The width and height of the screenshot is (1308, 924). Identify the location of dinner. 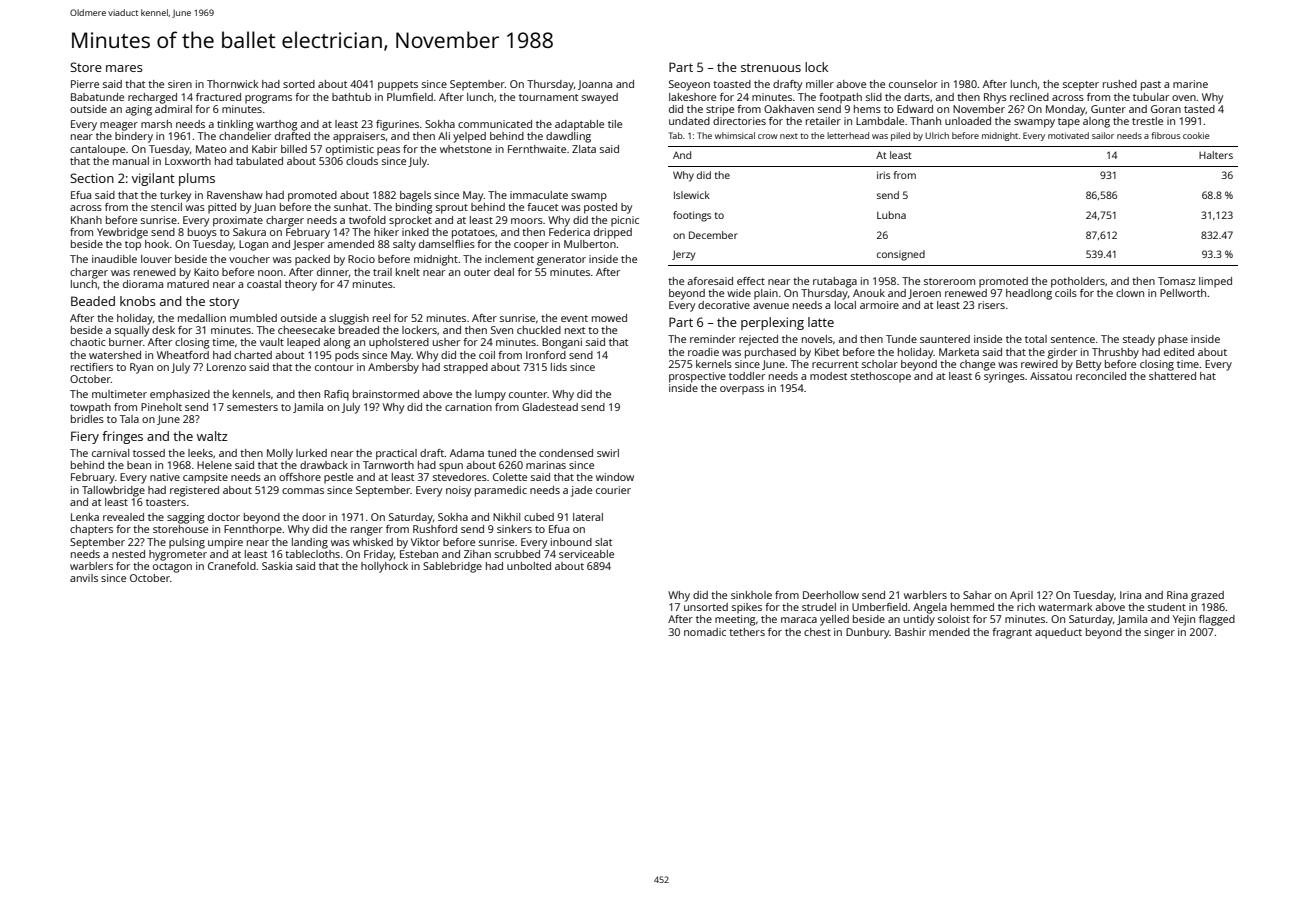
(333, 272).
